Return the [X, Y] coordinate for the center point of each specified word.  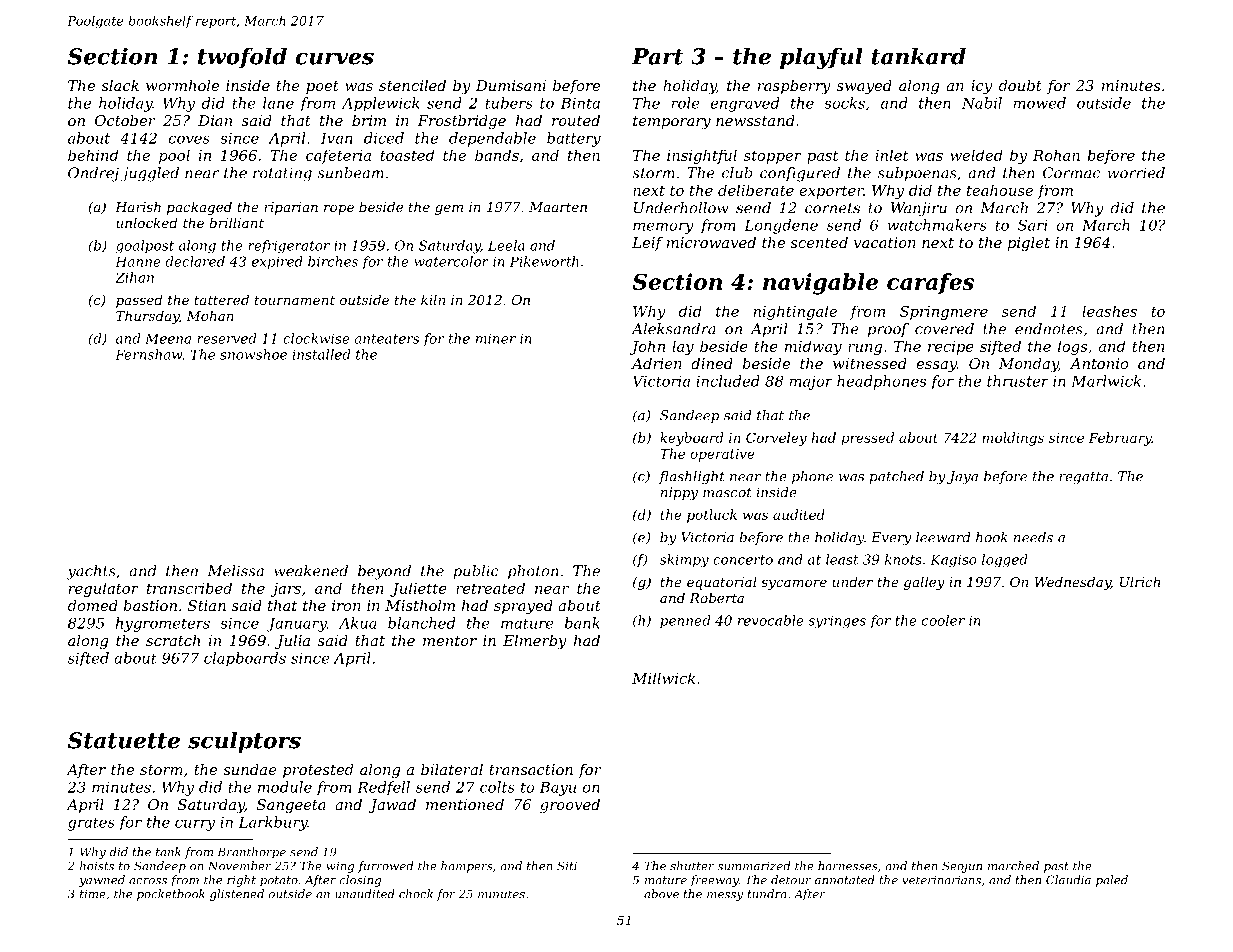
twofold [242, 58]
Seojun [962, 867]
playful [821, 58]
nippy [679, 493]
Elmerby [535, 642]
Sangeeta [291, 806]
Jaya [962, 477]
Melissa [235, 571]
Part [657, 56]
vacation [885, 242]
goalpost [145, 247]
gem [449, 210]
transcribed [189, 588]
